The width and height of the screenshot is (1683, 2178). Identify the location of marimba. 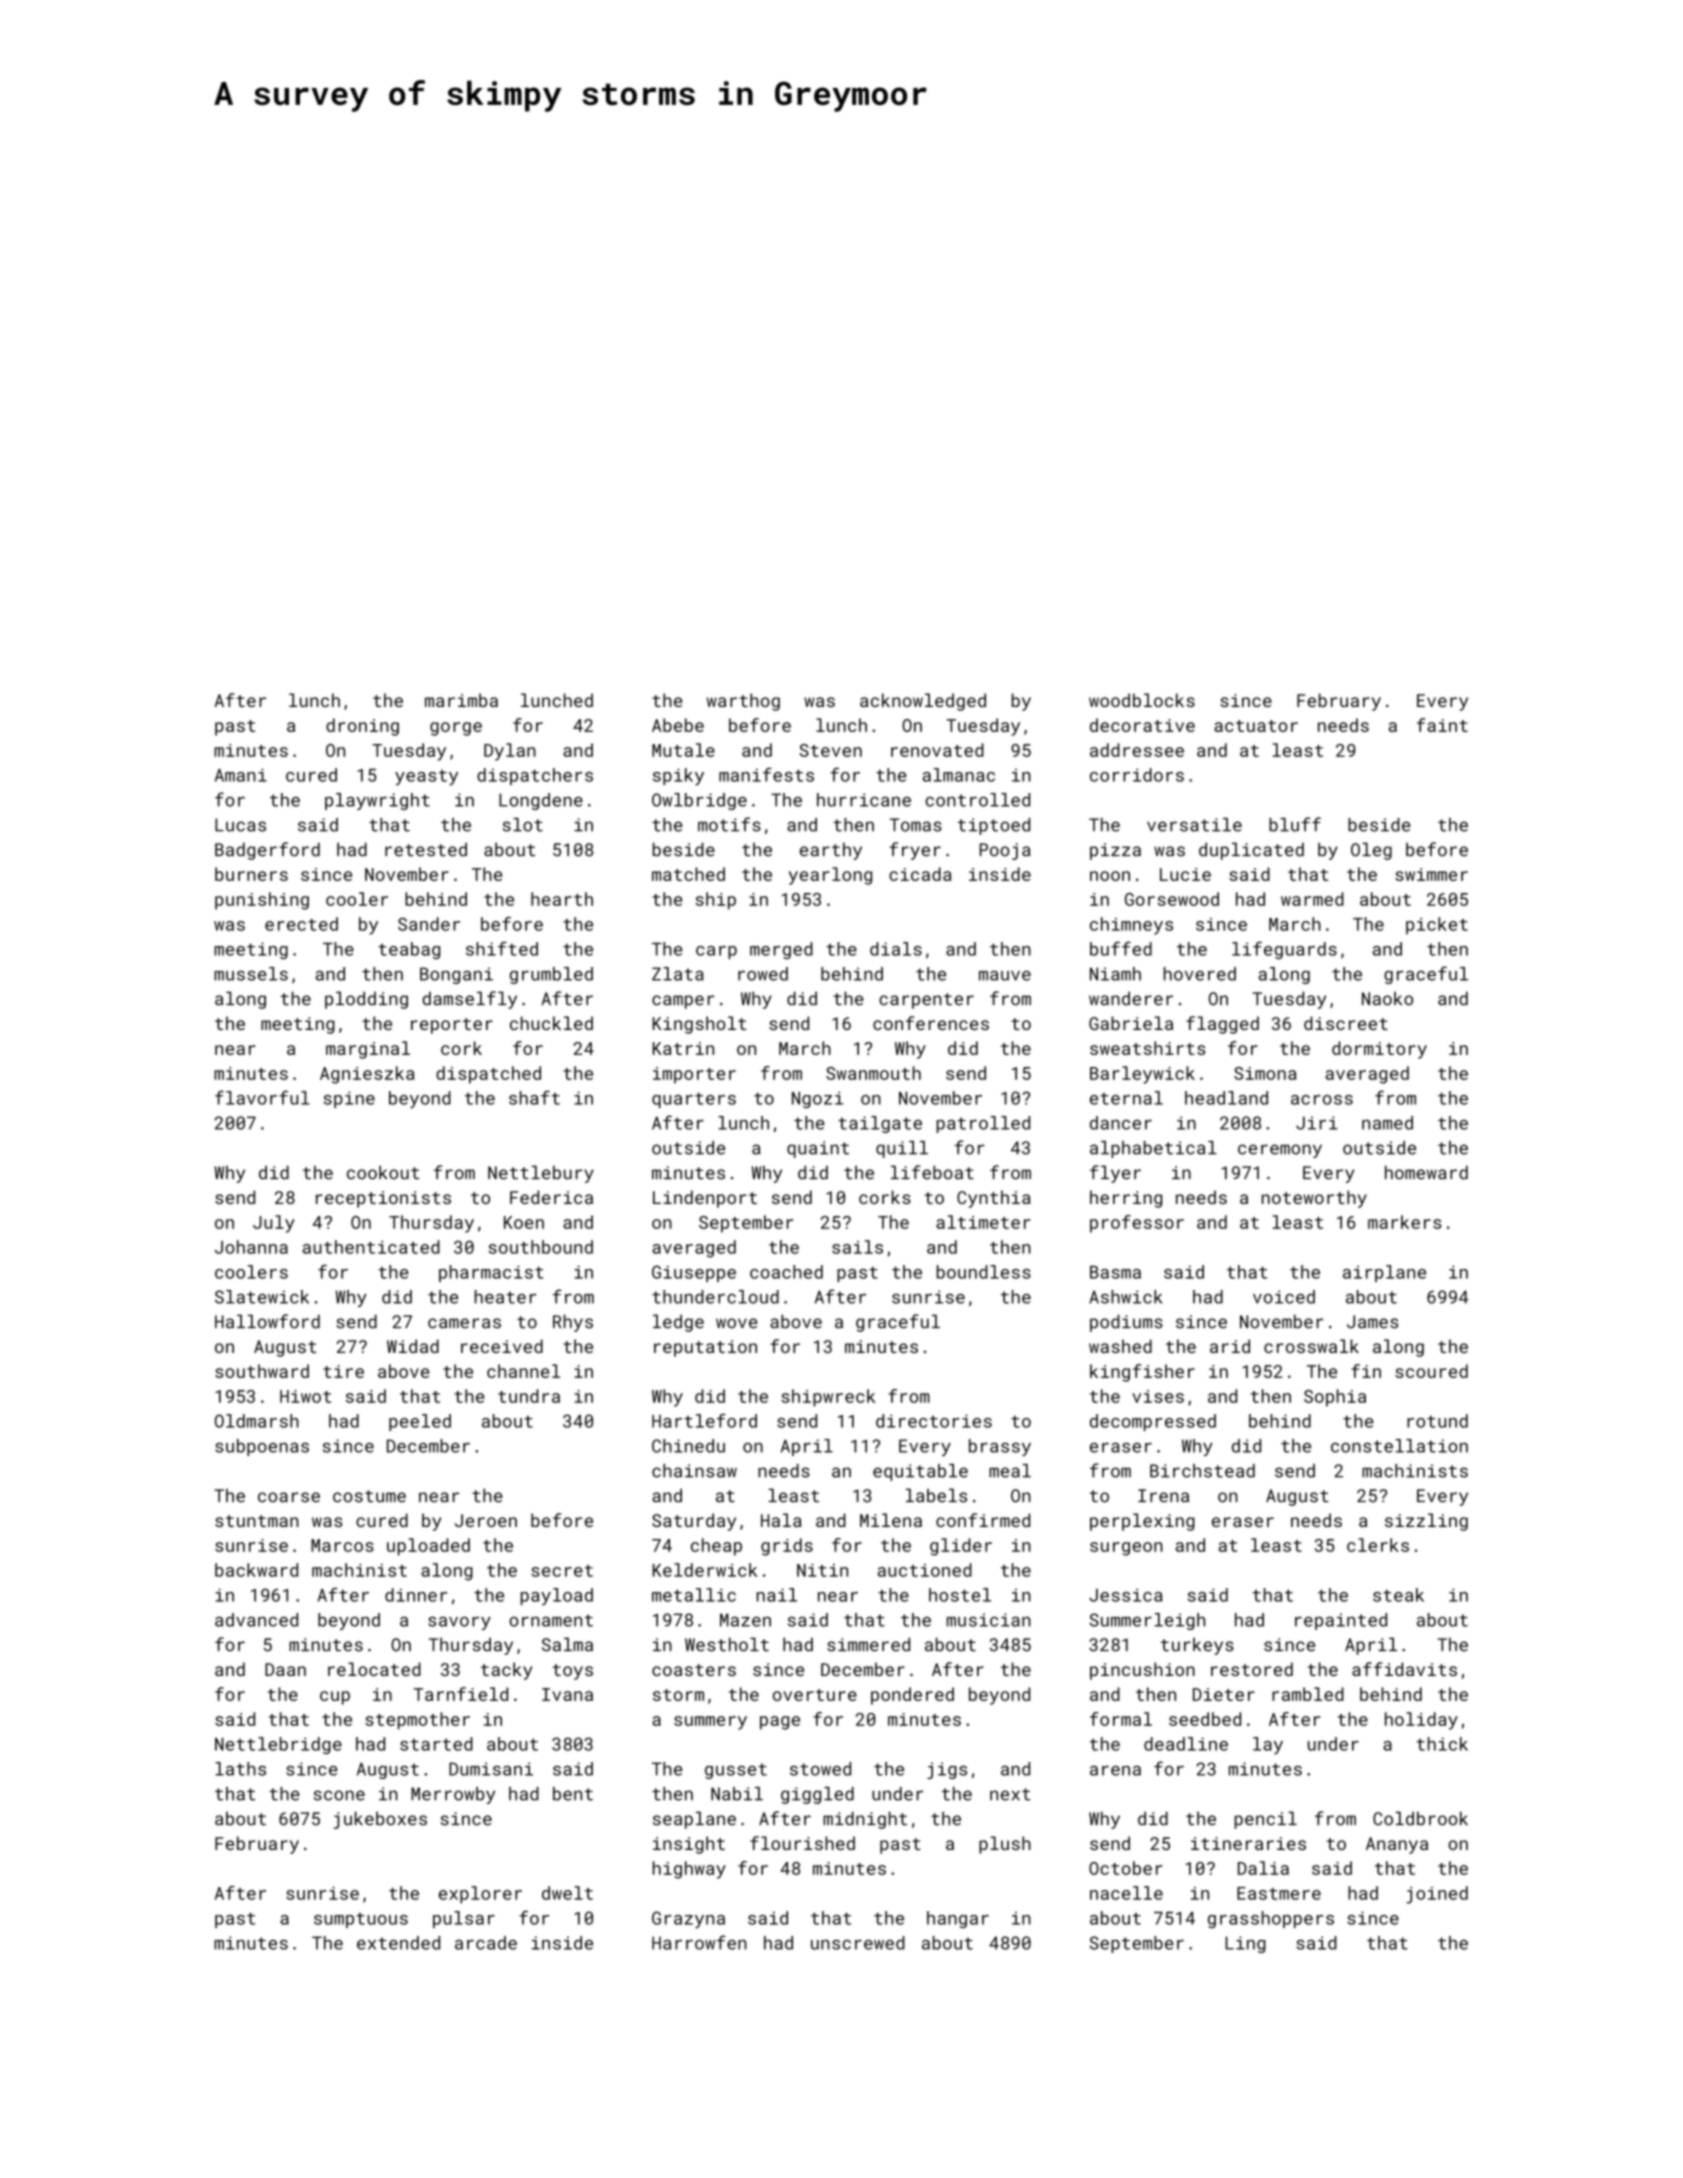
(461, 700).
